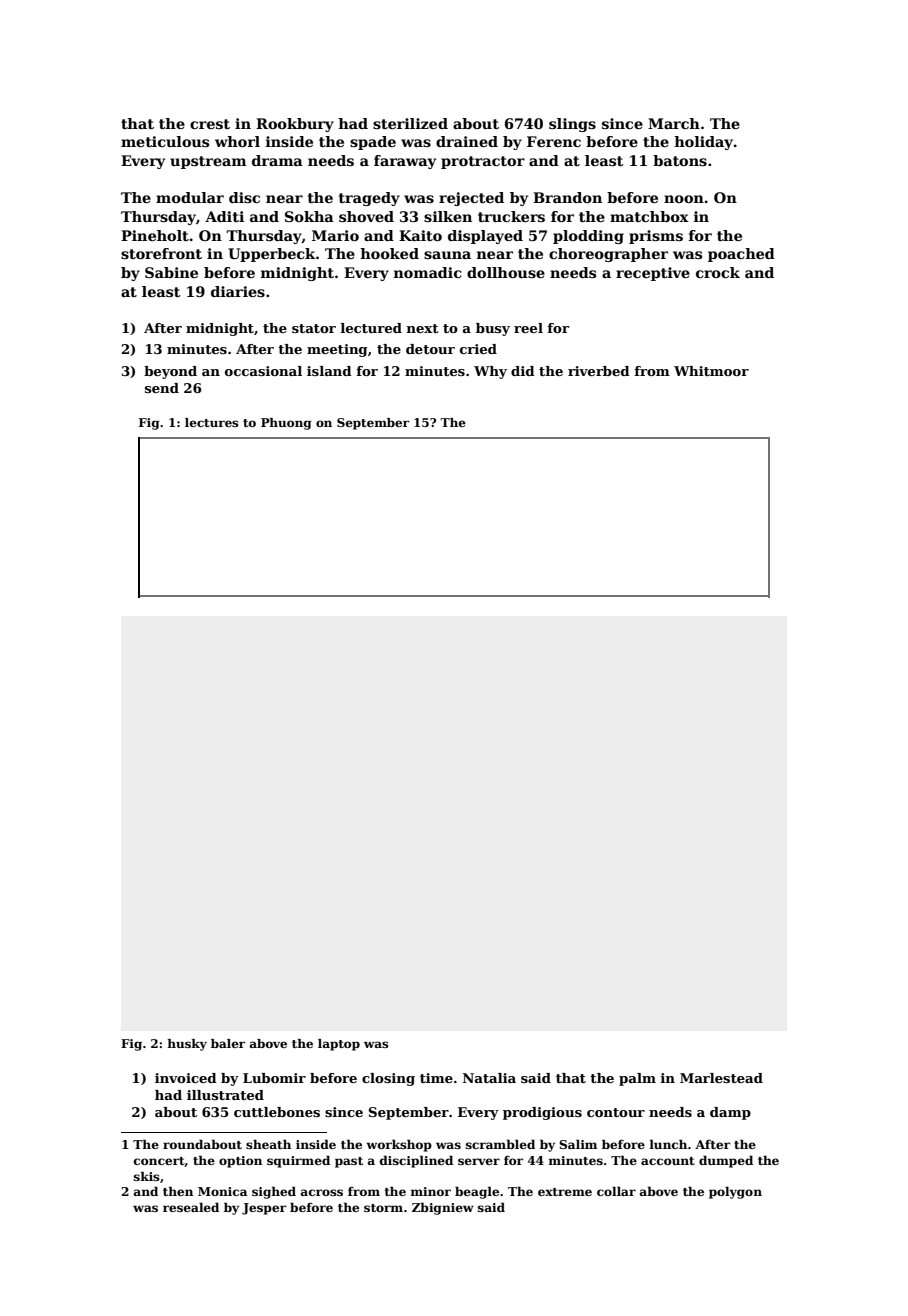  Describe the element at coordinates (228, 1043) in the page. I see `baler` at that location.
